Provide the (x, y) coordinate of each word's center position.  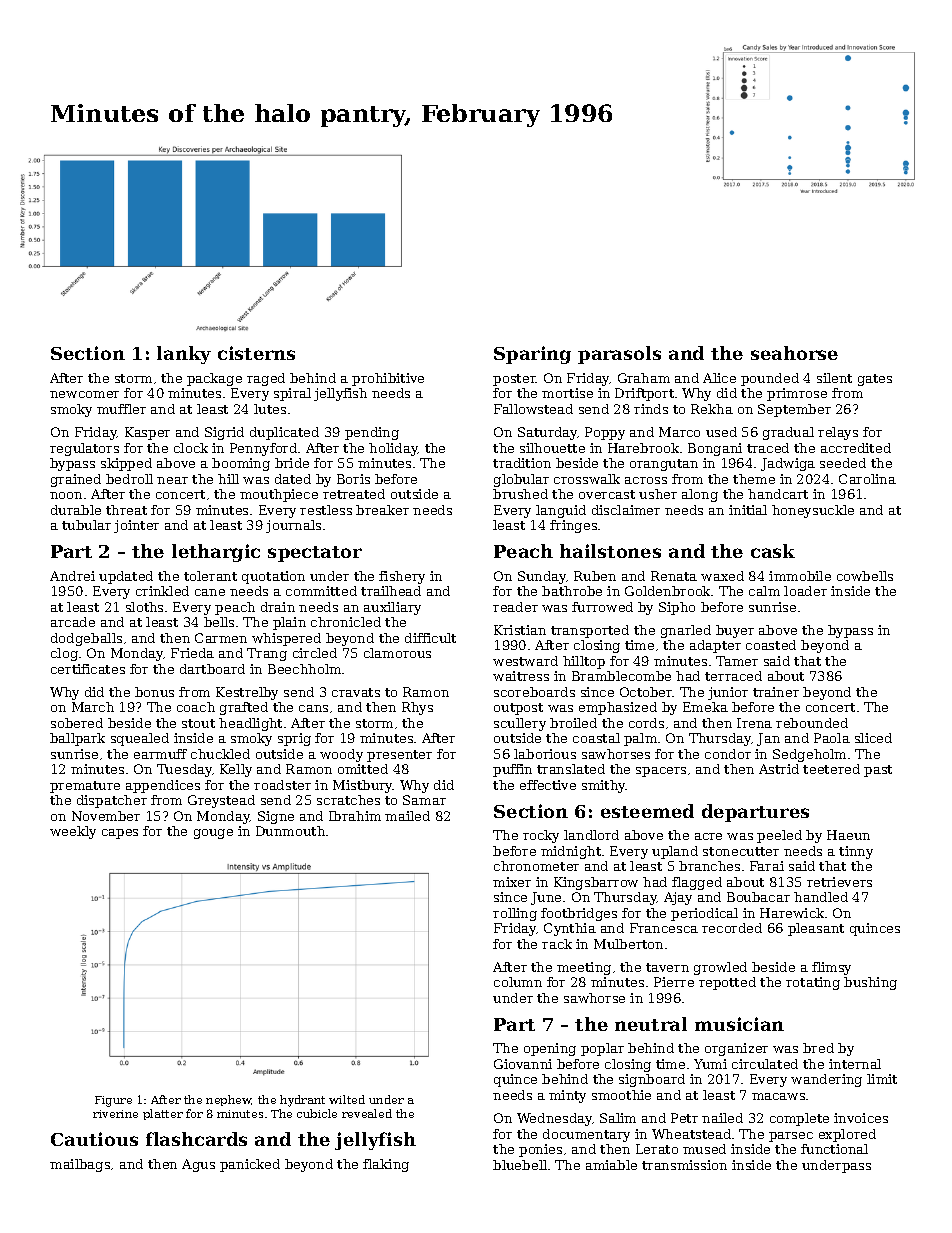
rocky (541, 836)
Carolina (867, 479)
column (518, 982)
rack (557, 944)
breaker (382, 510)
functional (834, 1149)
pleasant (816, 929)
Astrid (779, 769)
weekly (73, 832)
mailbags (80, 1165)
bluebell (520, 1165)
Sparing (532, 355)
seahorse (794, 353)
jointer (136, 526)
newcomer (84, 394)
